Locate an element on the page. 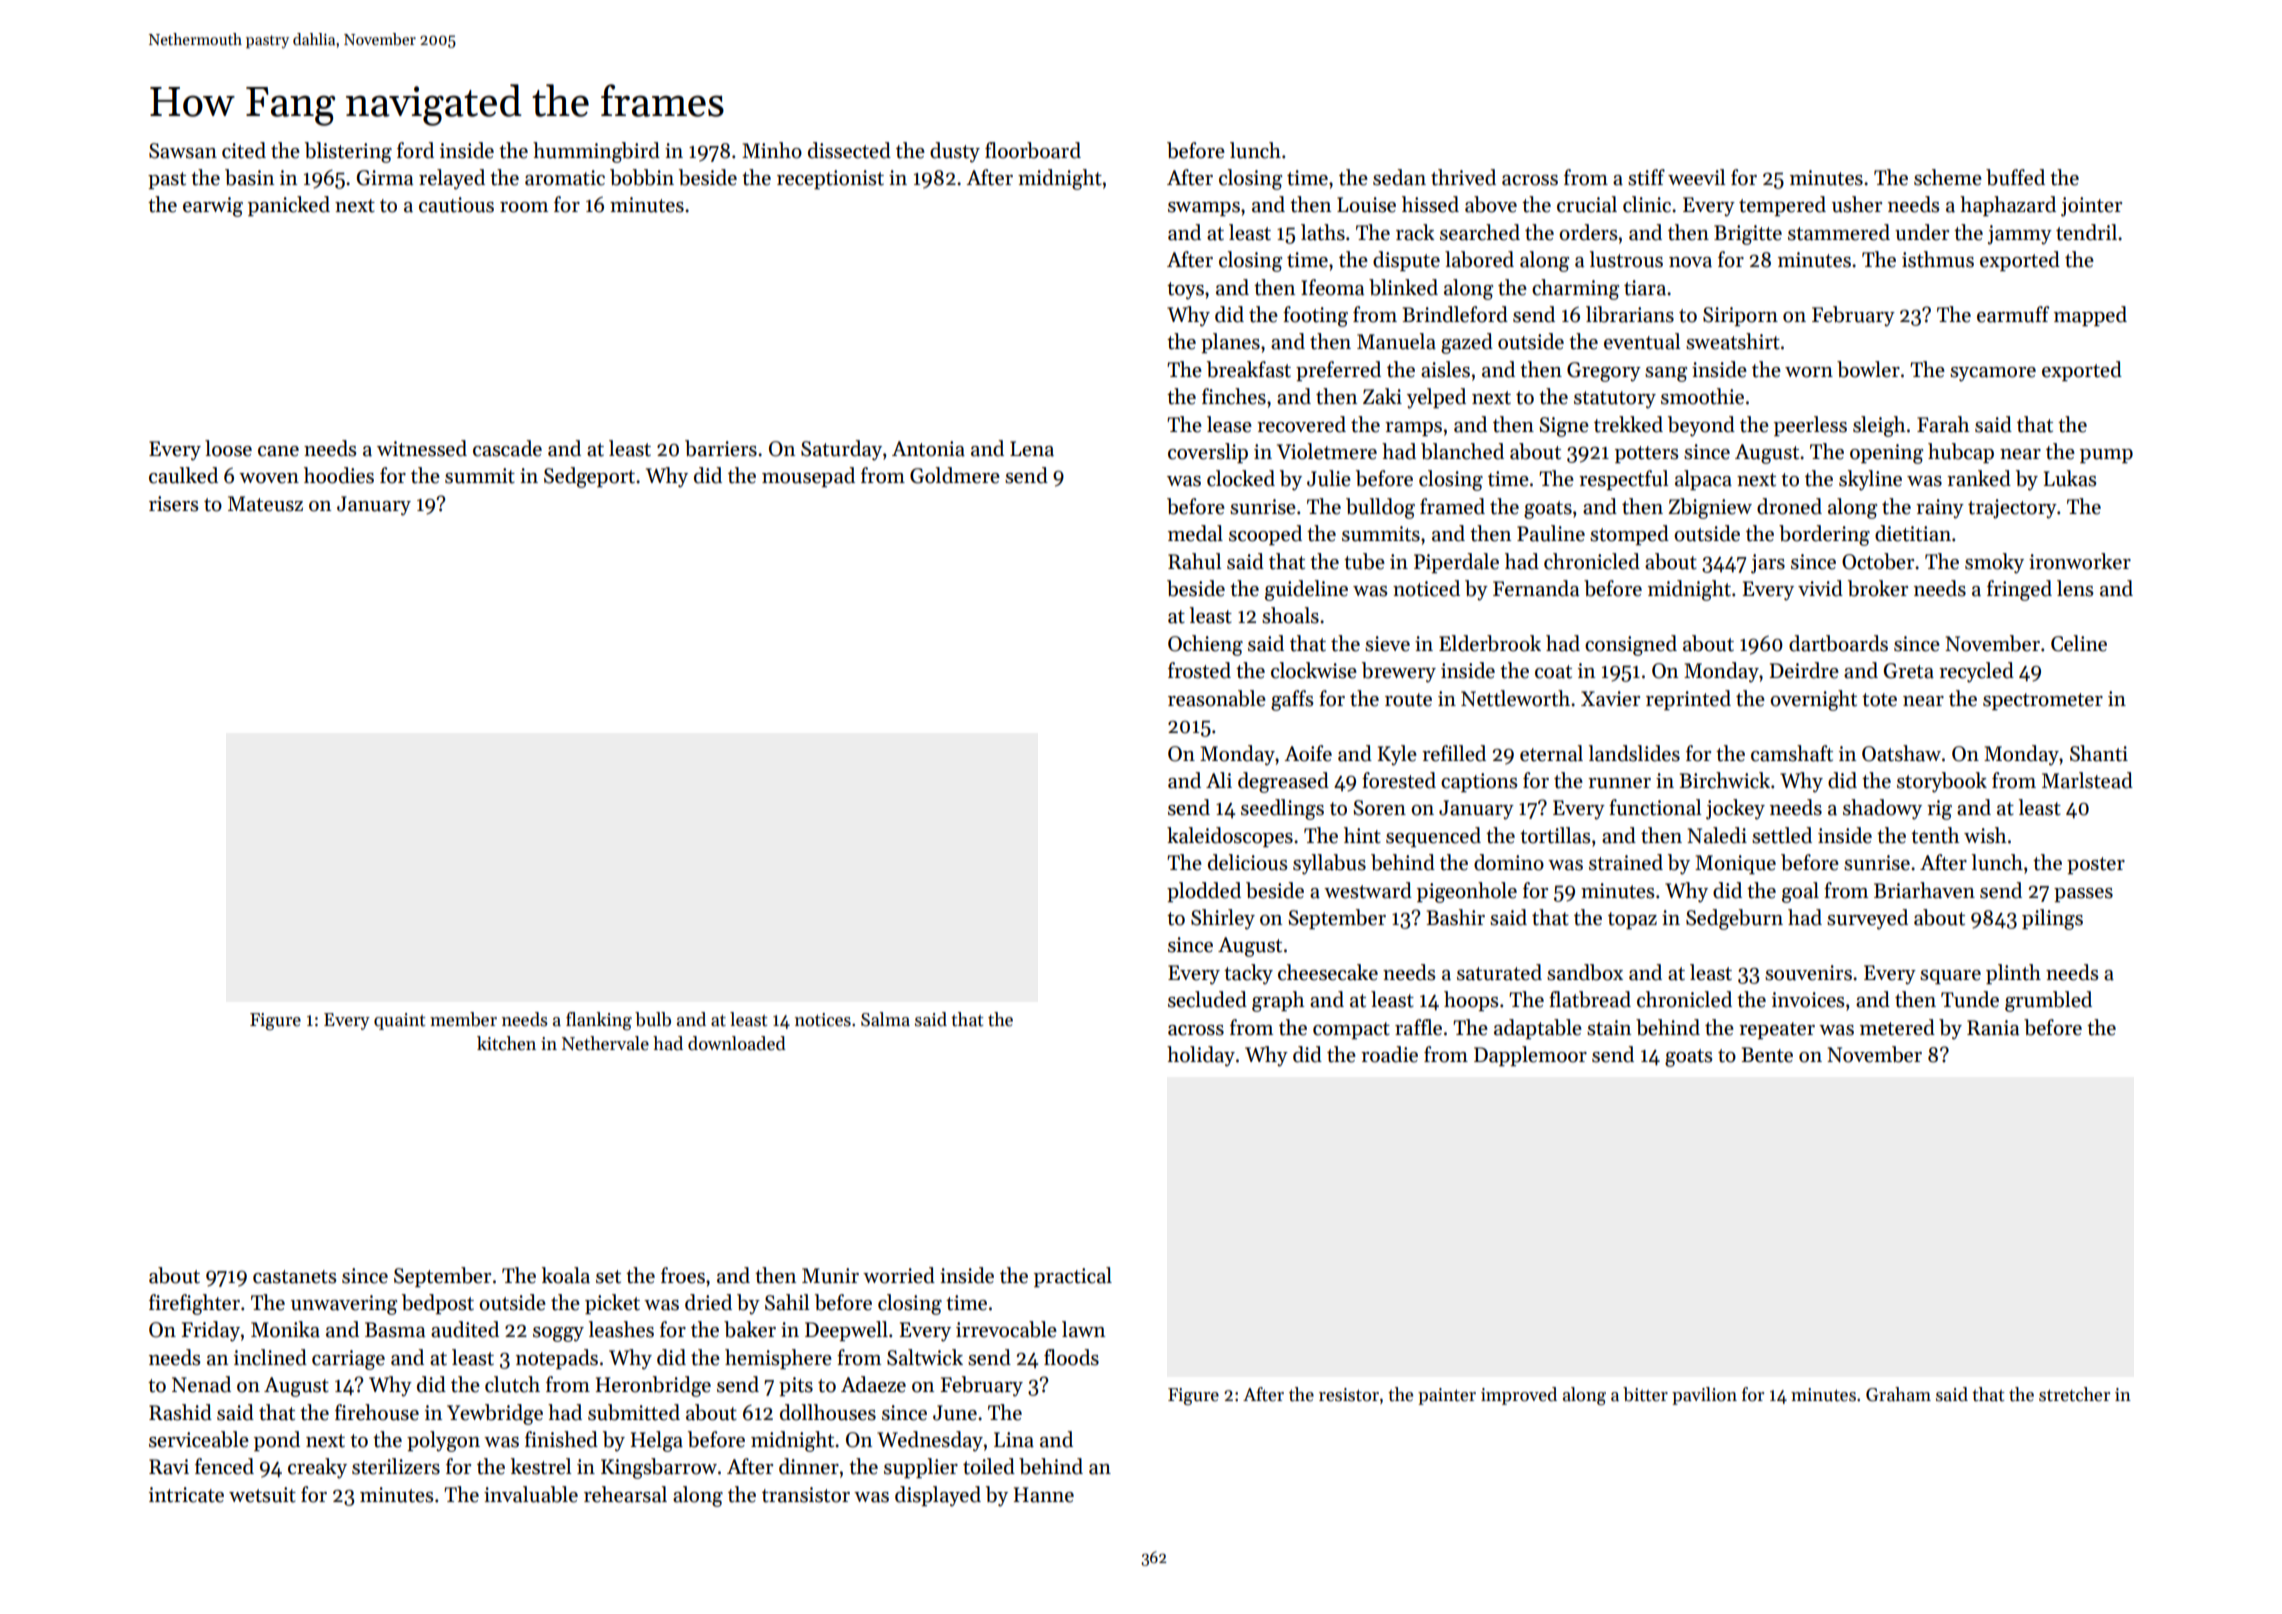  improved is located at coordinates (1519, 1396).
